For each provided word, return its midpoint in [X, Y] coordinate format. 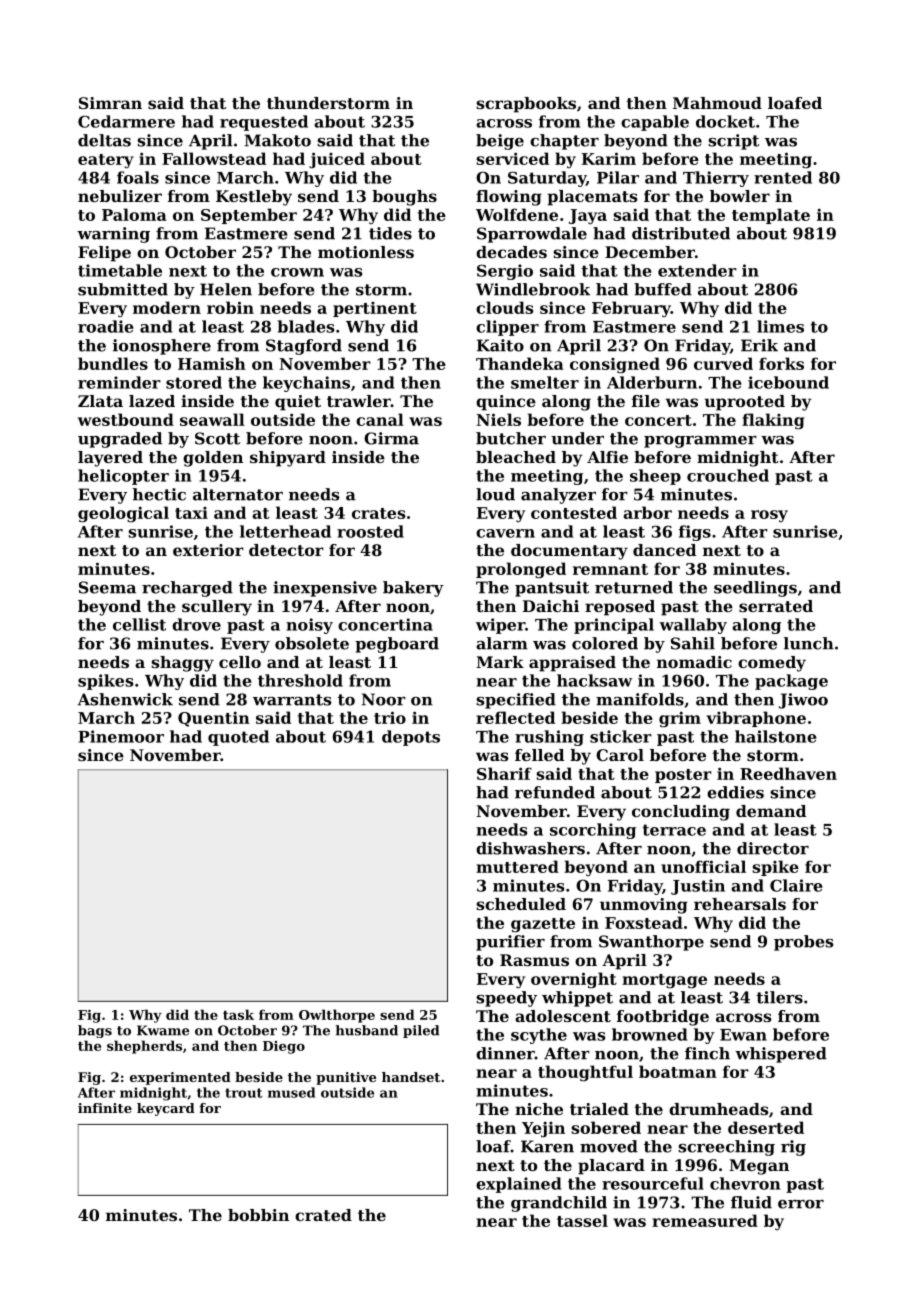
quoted [238, 738]
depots [411, 738]
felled [539, 755]
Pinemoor [121, 736]
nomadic [694, 662]
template [771, 216]
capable [655, 123]
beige [500, 142]
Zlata [100, 401]
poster [683, 776]
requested [264, 123]
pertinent [375, 309]
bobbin [258, 1215]
